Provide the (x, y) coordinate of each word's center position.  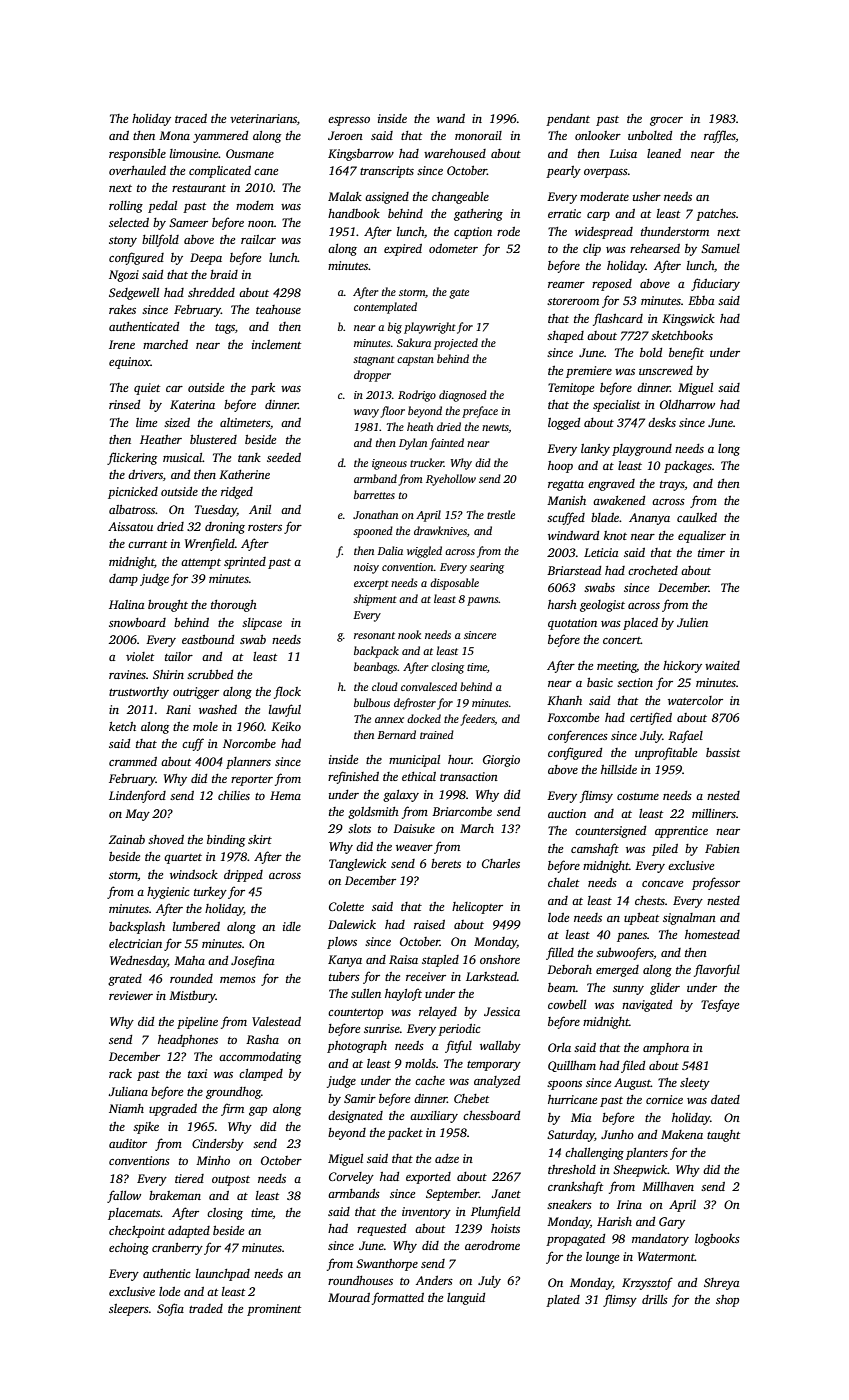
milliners (714, 813)
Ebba (701, 300)
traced (191, 118)
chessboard (491, 1115)
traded (206, 1308)
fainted (447, 444)
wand (451, 118)
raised (429, 924)
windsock (194, 874)
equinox (129, 363)
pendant (568, 120)
